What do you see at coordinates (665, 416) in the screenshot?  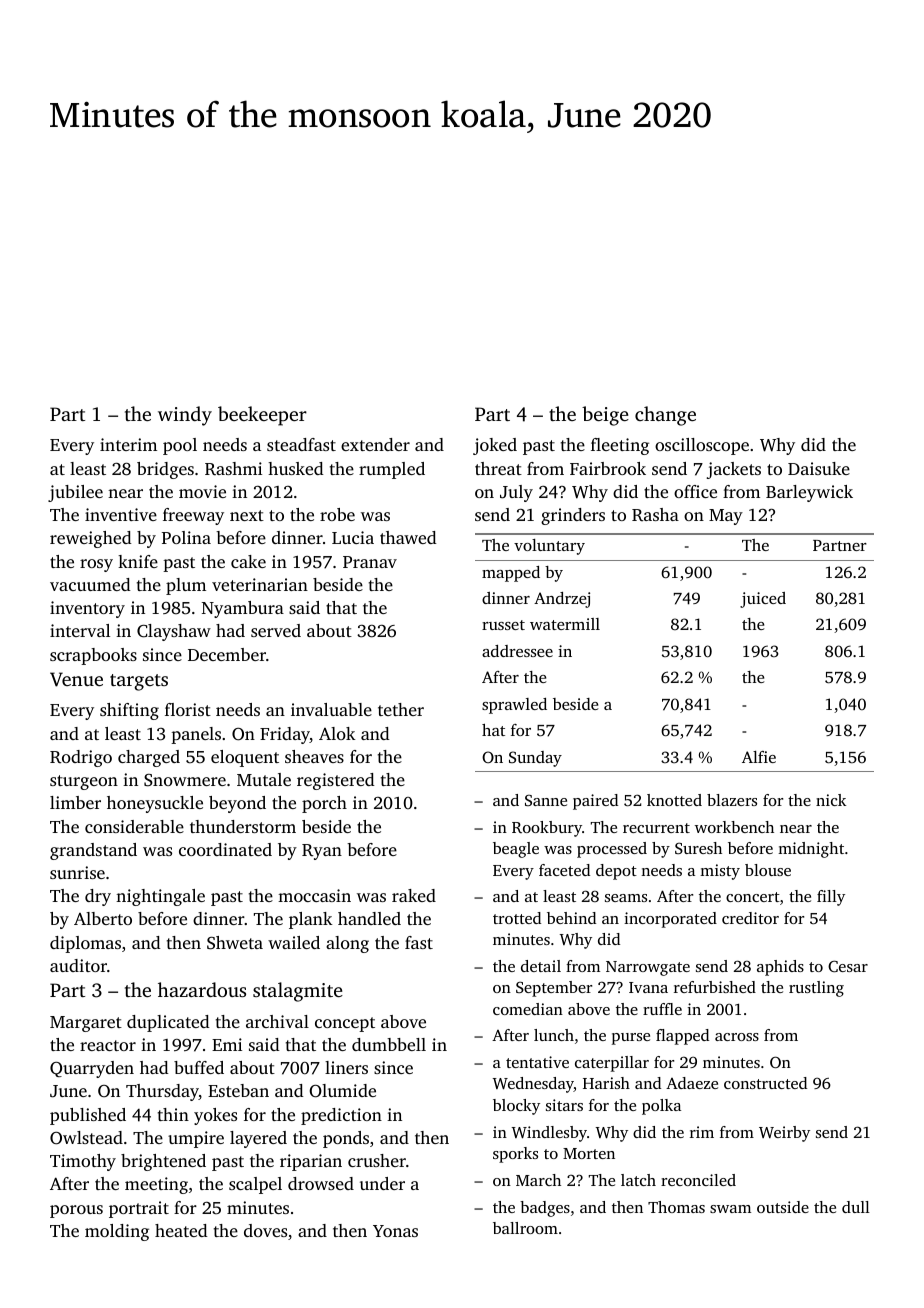 I see `change` at bounding box center [665, 416].
